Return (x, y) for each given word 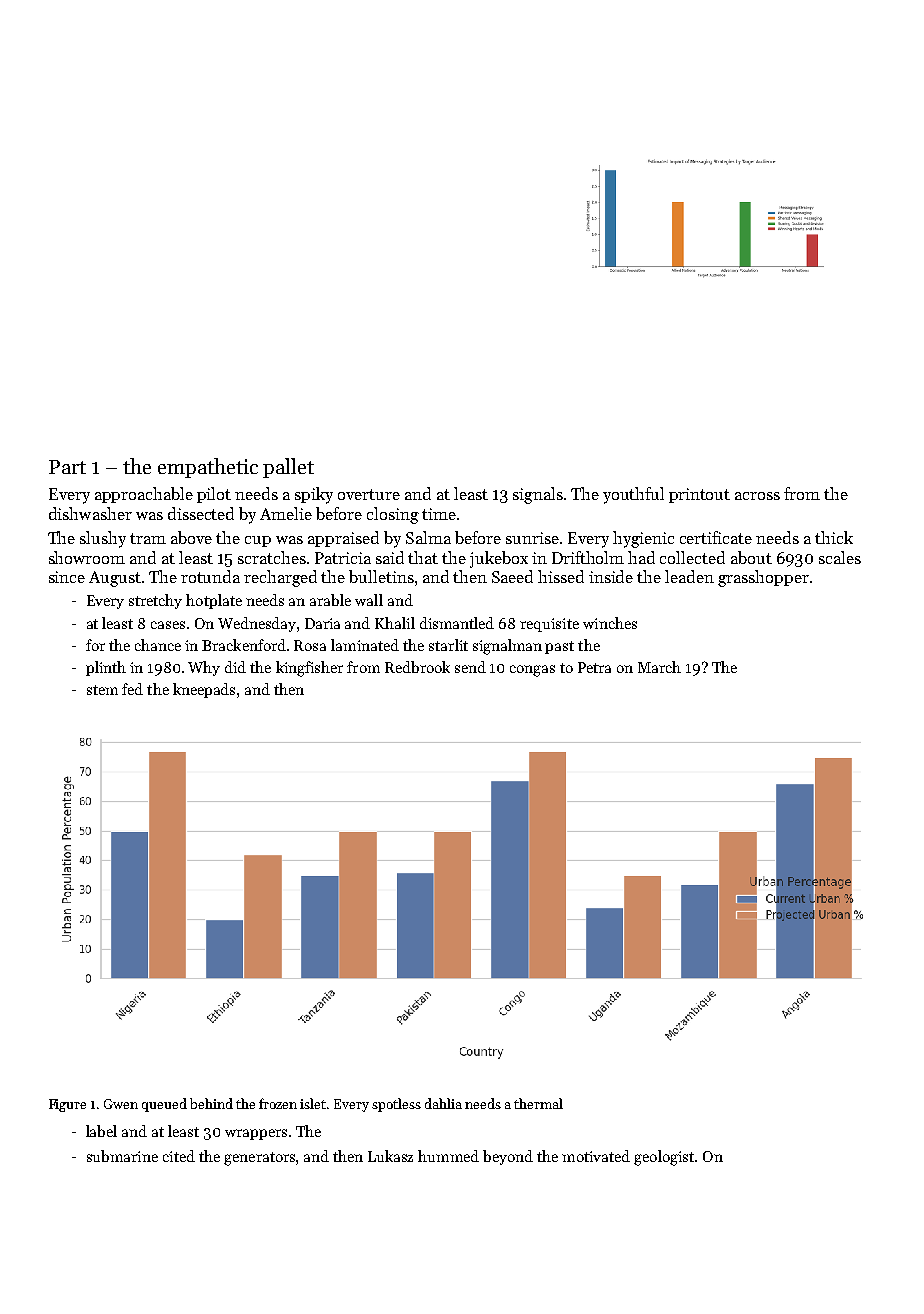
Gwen (121, 1104)
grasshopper (763, 578)
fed (132, 689)
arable (330, 600)
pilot (214, 495)
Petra (594, 667)
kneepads (204, 690)
